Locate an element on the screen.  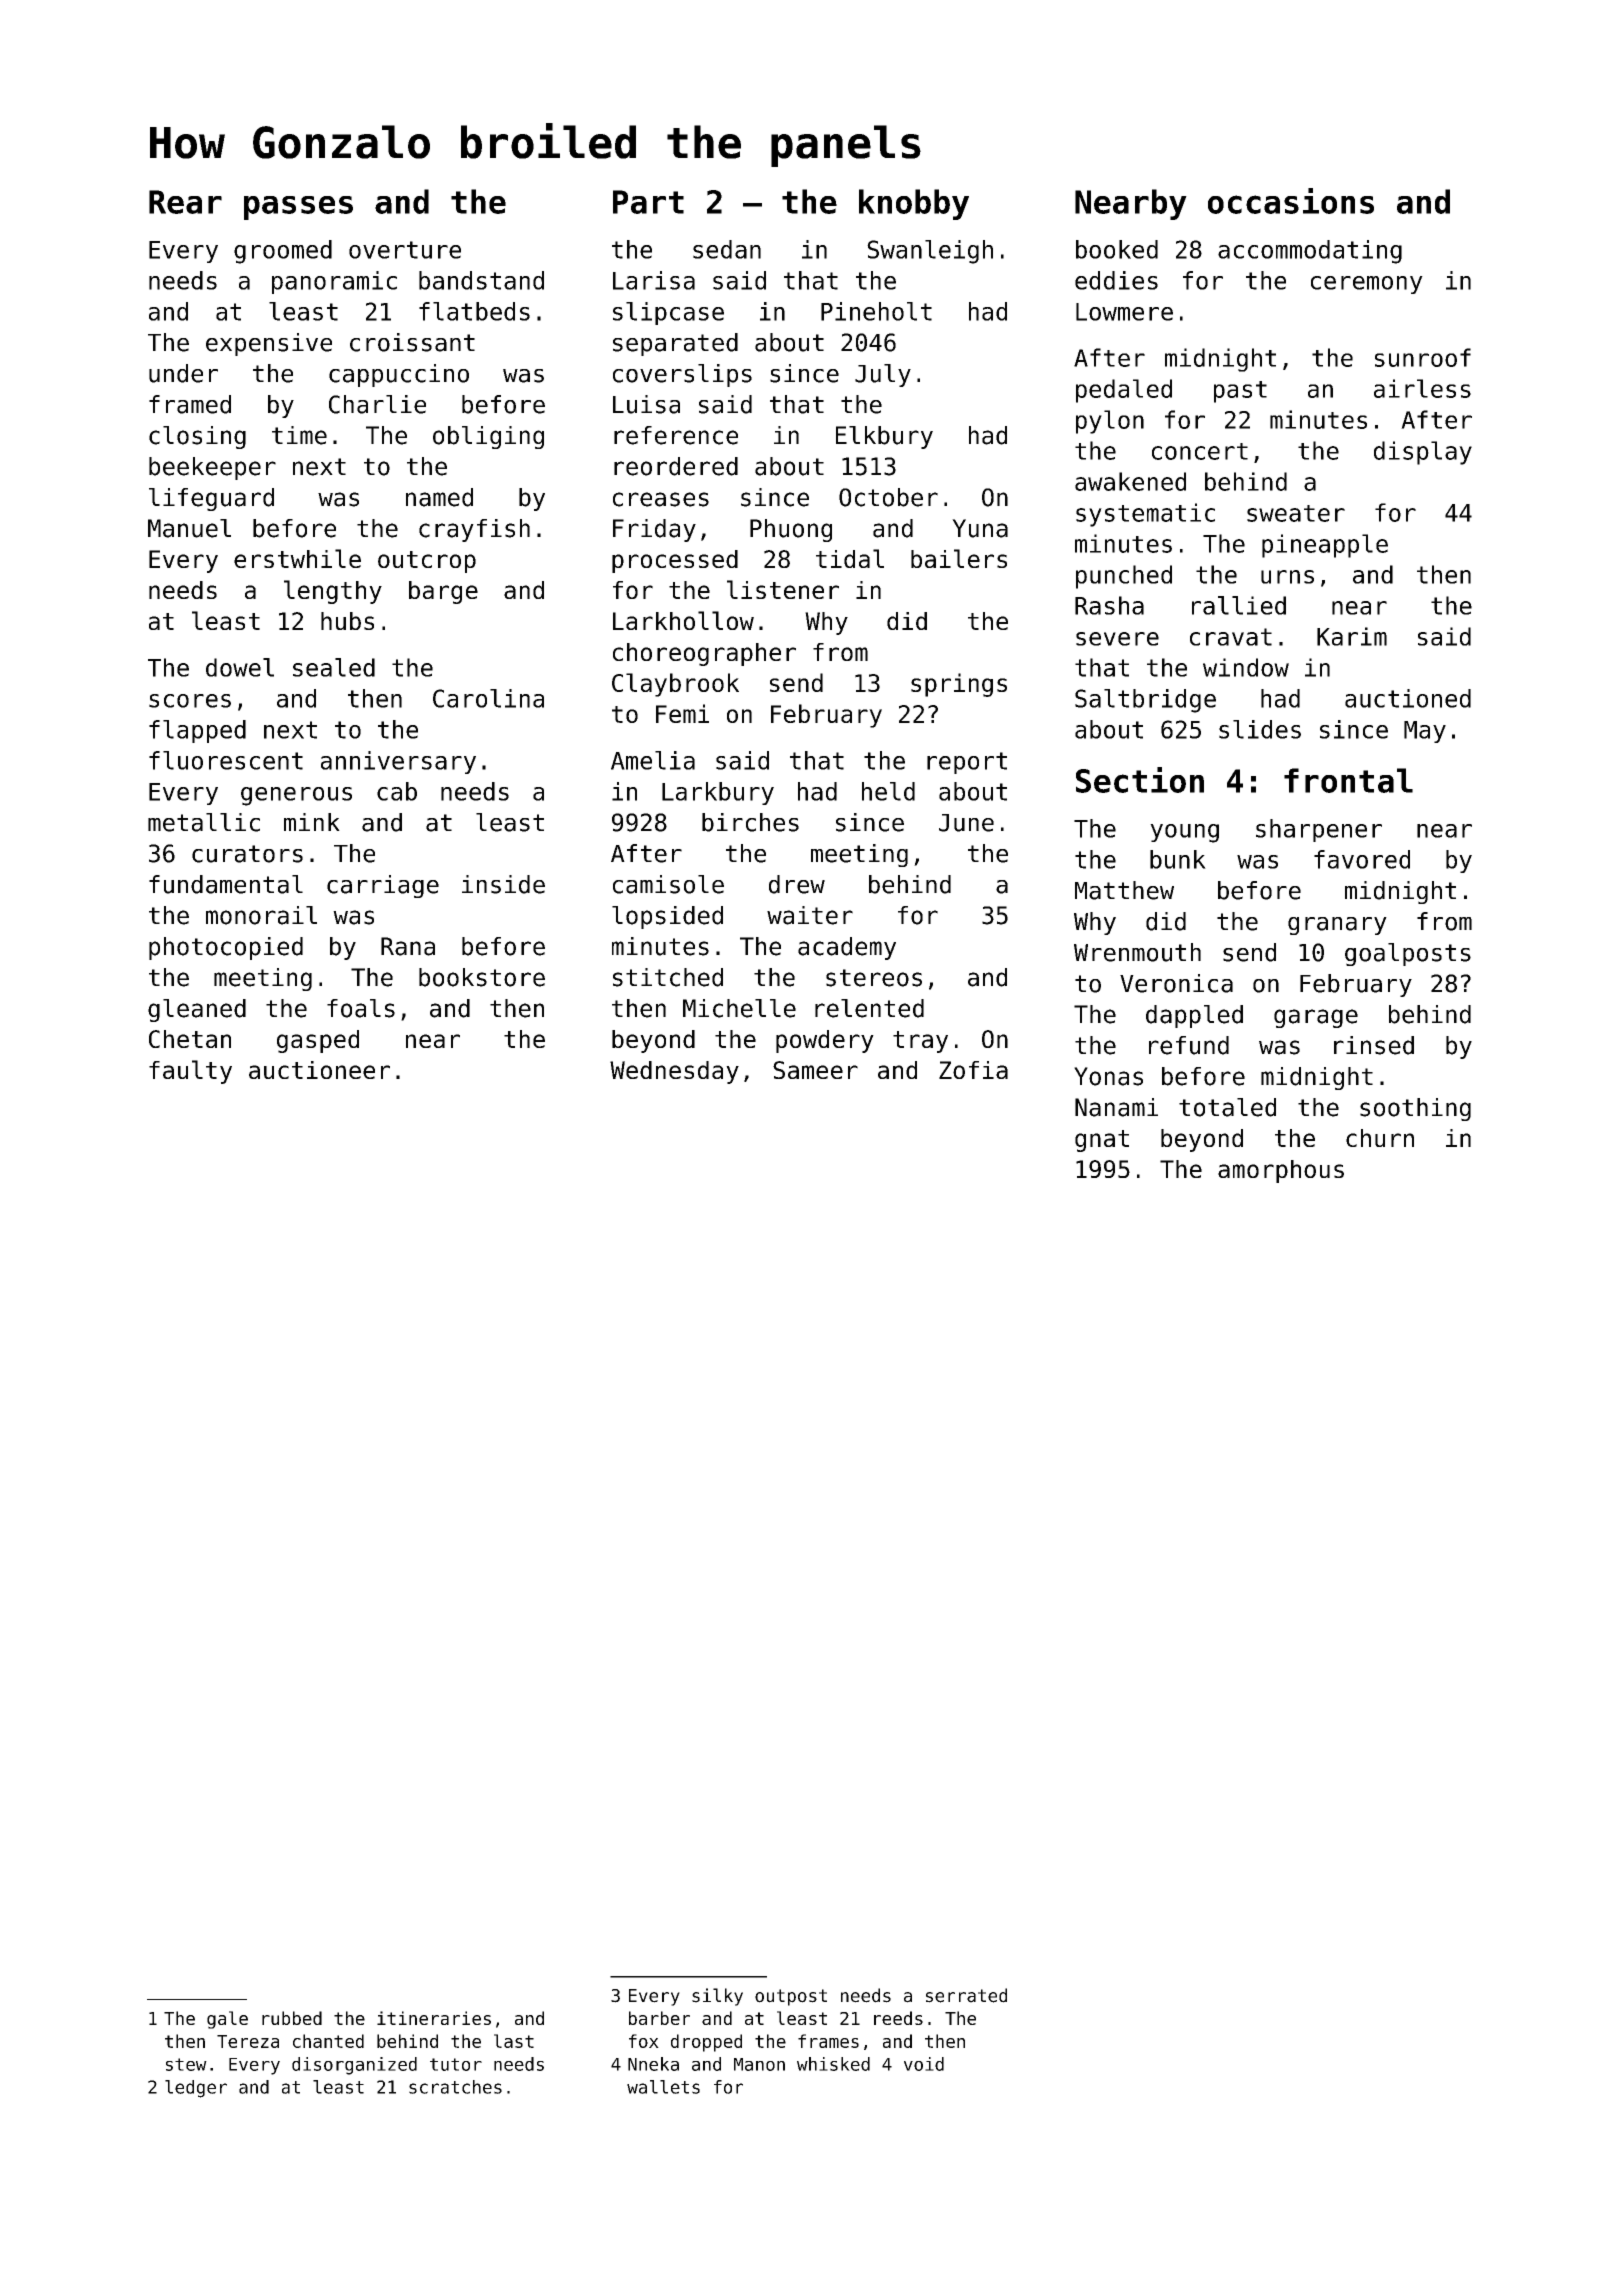
processed is located at coordinates (675, 561).
